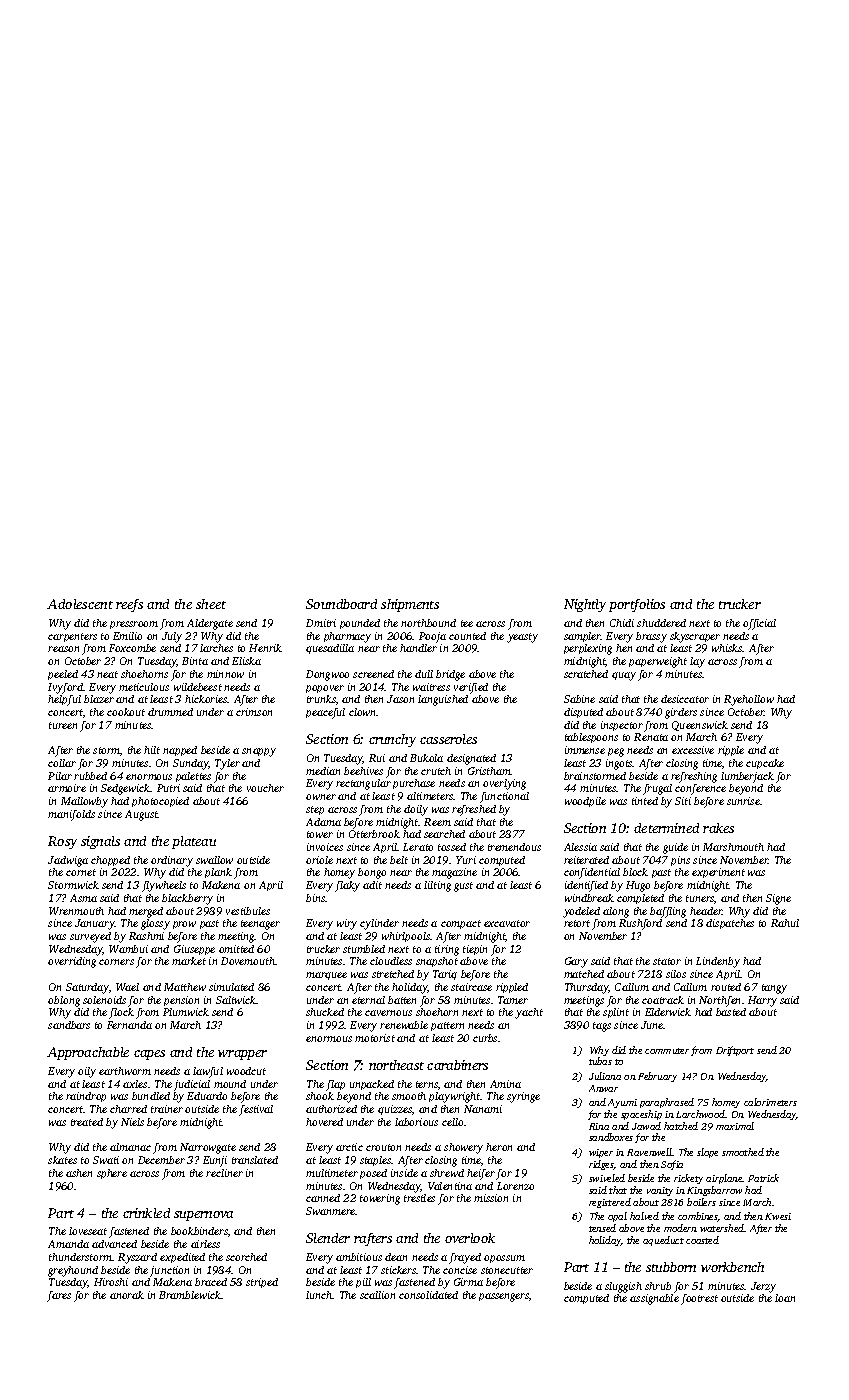 Image resolution: width=849 pixels, height=1400 pixels. I want to click on tuners, so click(700, 898).
